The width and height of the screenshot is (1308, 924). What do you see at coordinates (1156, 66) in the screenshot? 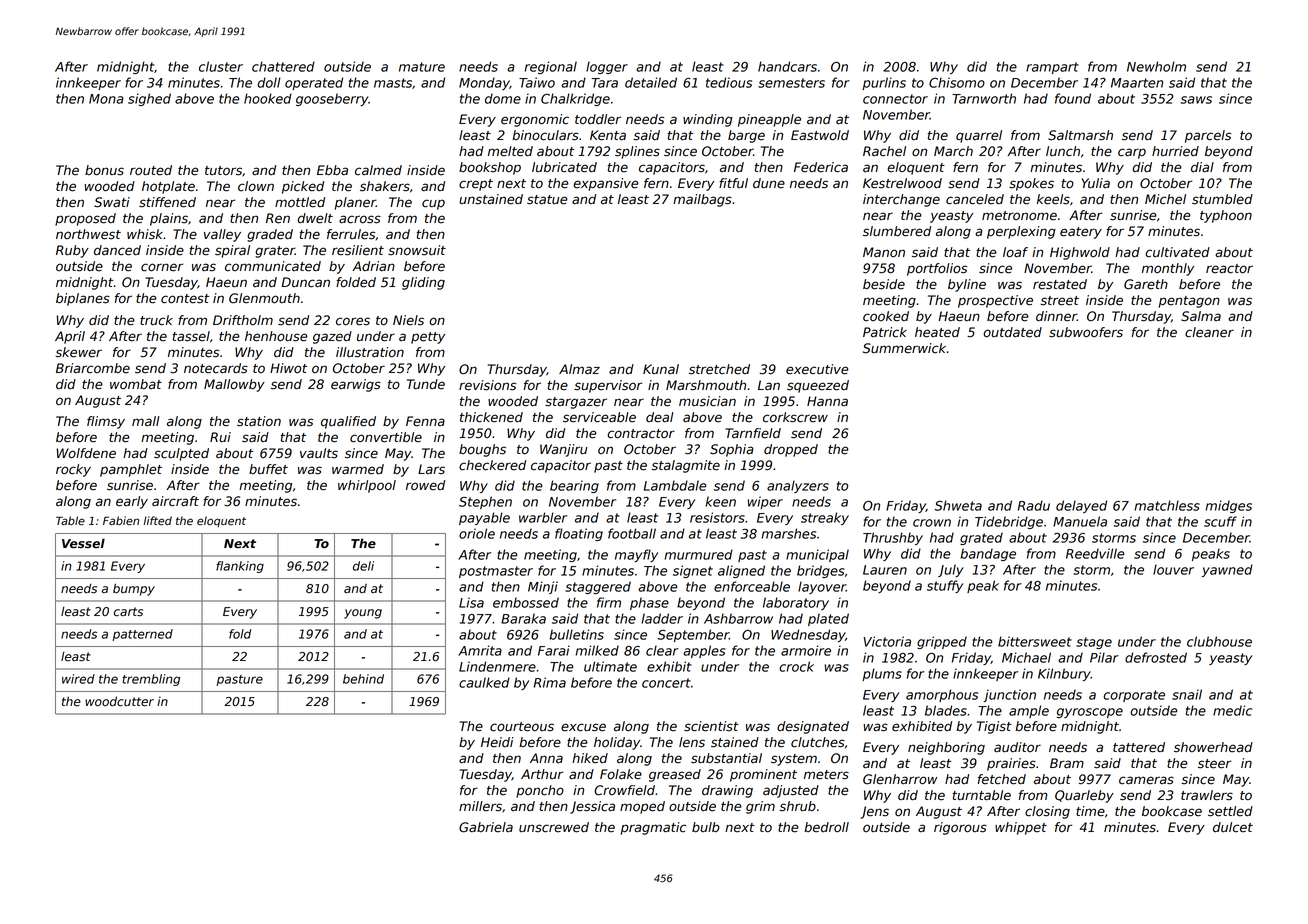
I see `Newholm` at bounding box center [1156, 66].
